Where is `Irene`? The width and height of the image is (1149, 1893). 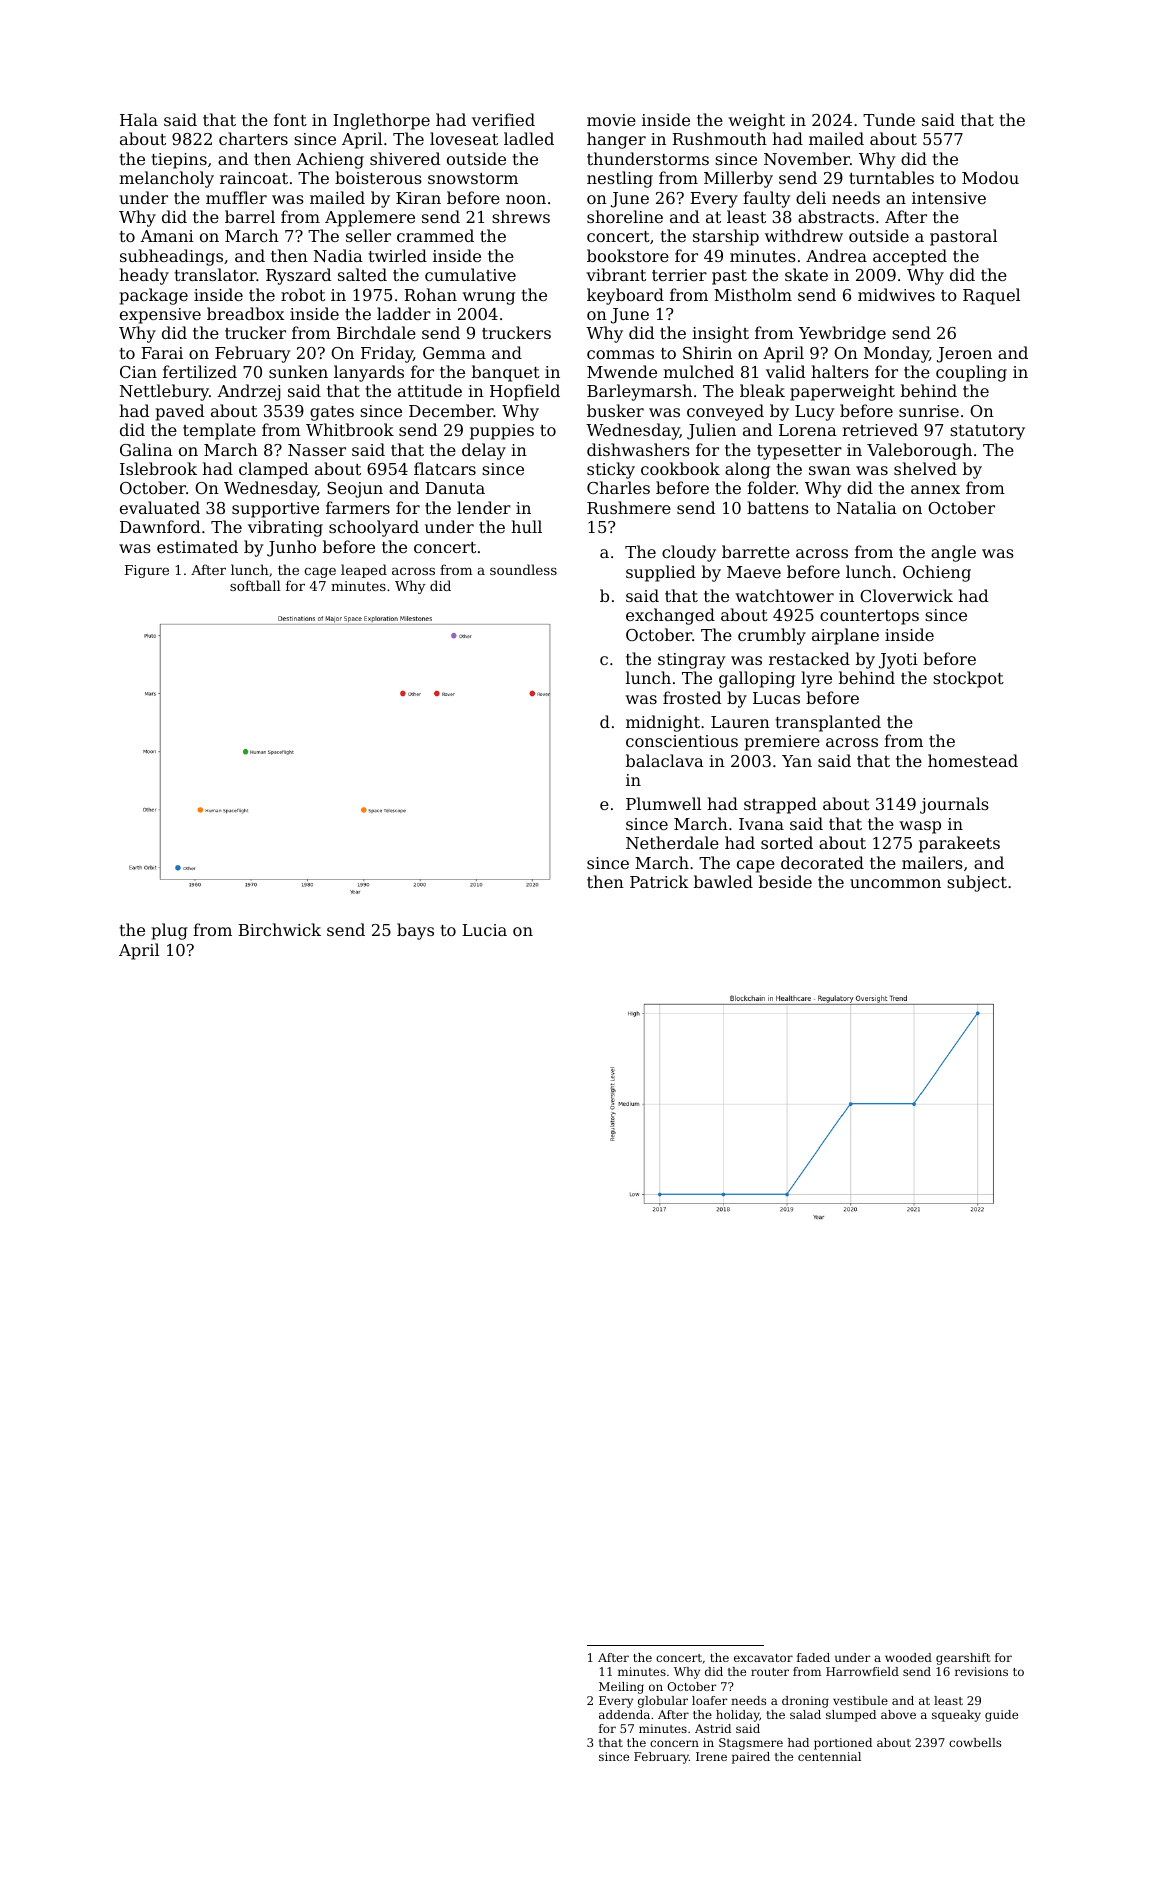
Irene is located at coordinates (711, 1756).
